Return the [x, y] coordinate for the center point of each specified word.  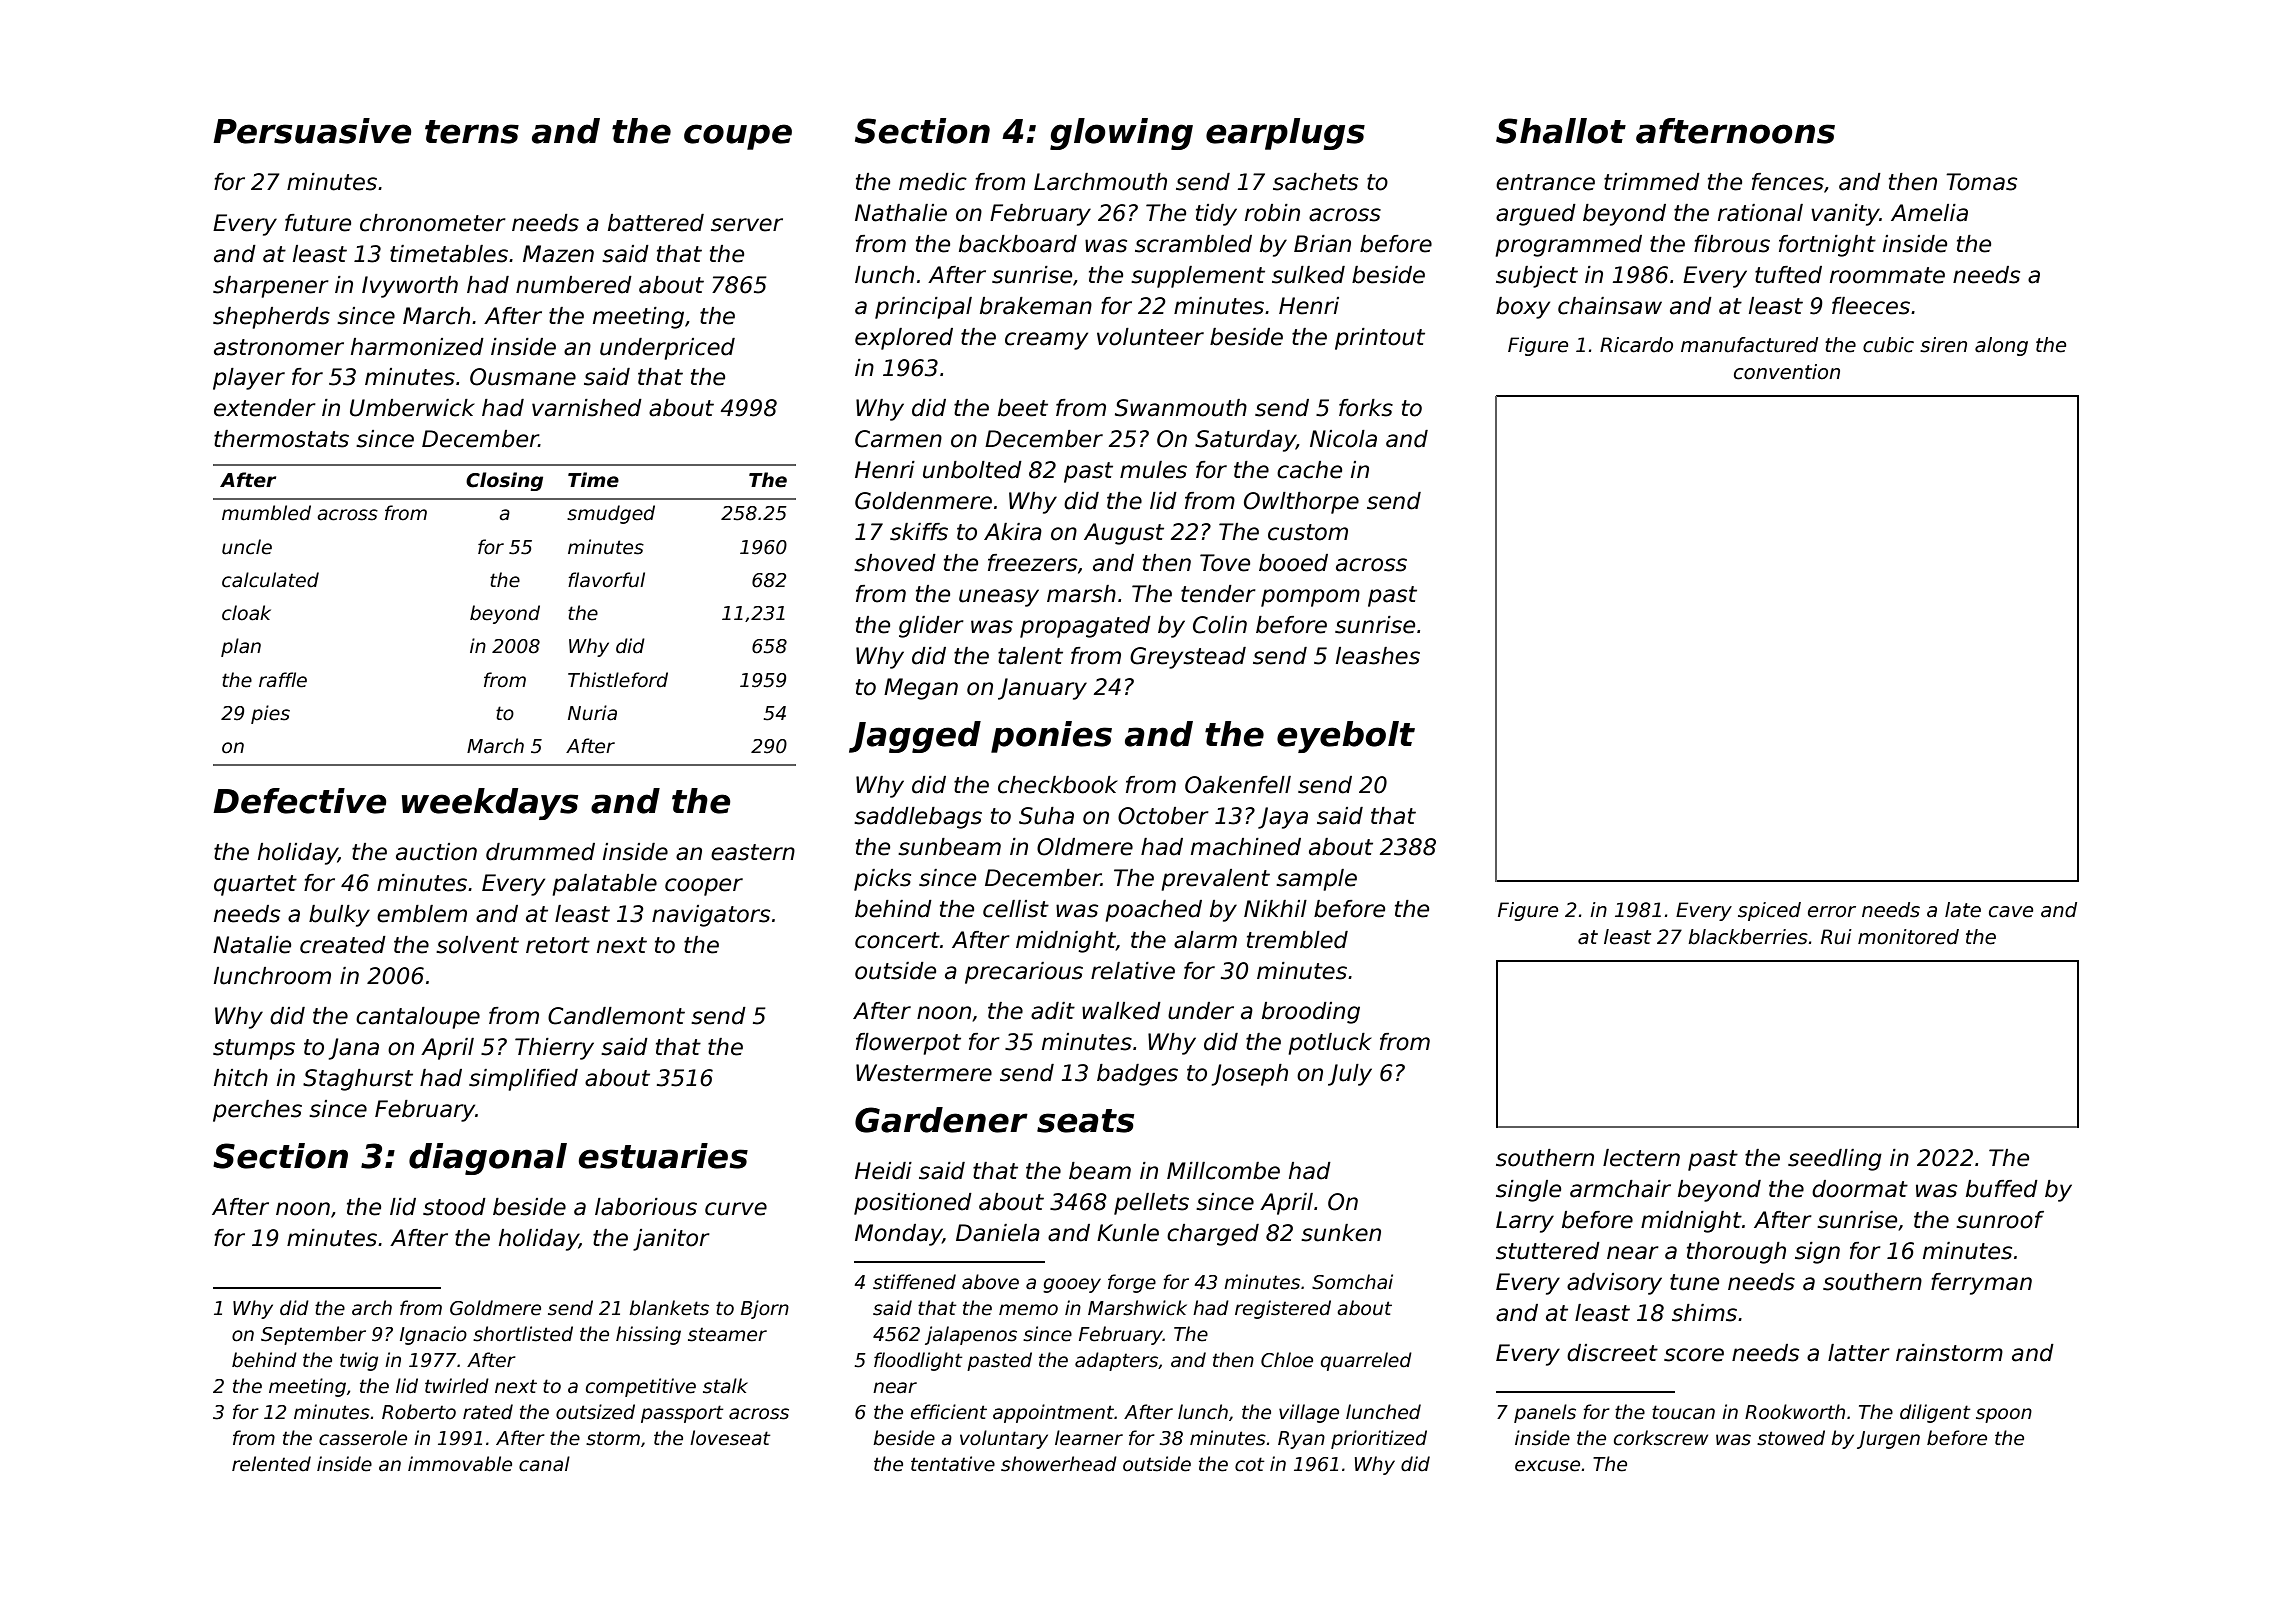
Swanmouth [1181, 408]
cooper [704, 887]
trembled [1297, 940]
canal [544, 1464]
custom [1308, 532]
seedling [1835, 1160]
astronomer [279, 347]
